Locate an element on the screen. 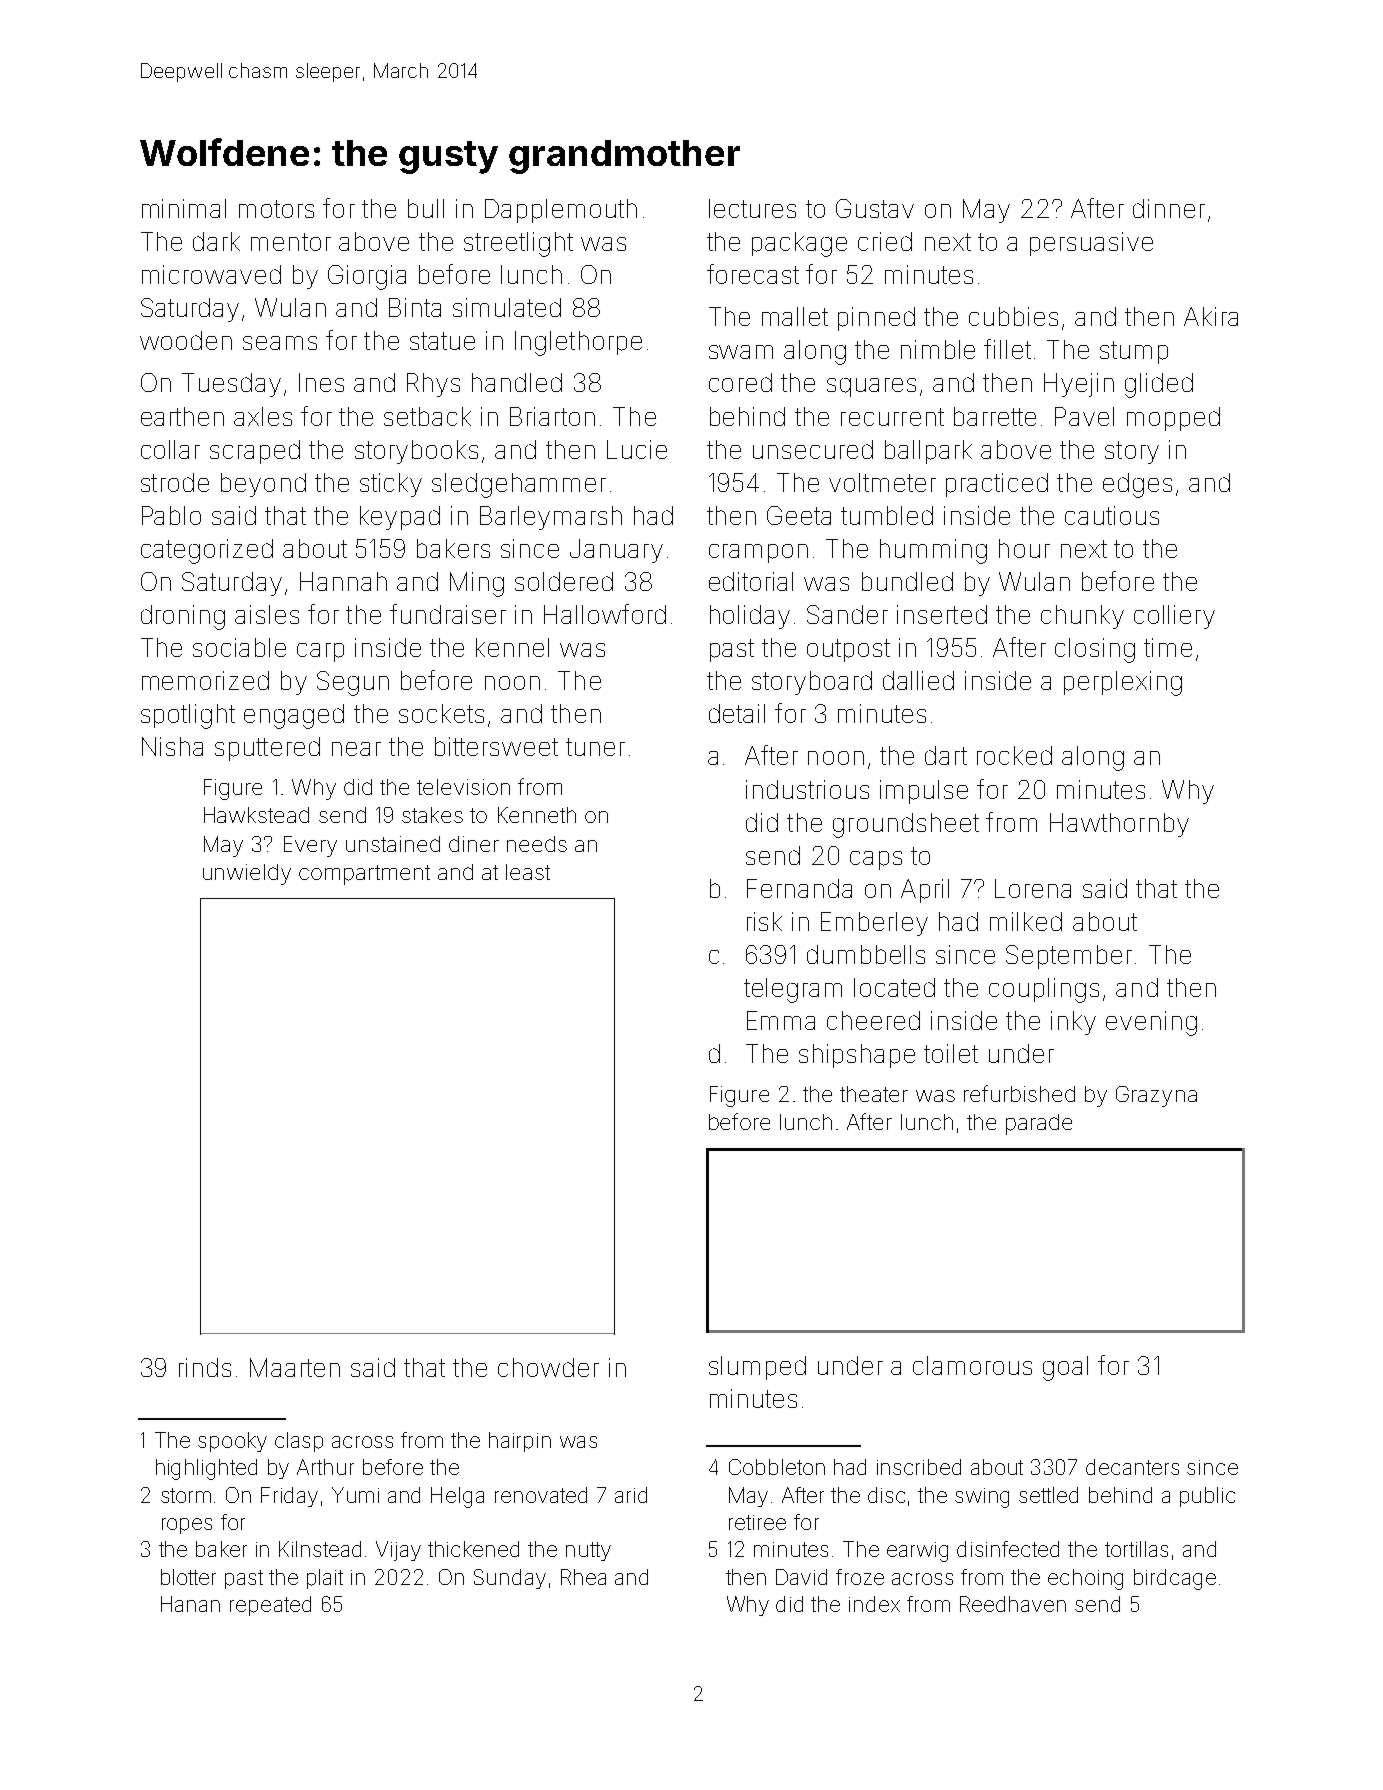  sticky is located at coordinates (391, 485).
